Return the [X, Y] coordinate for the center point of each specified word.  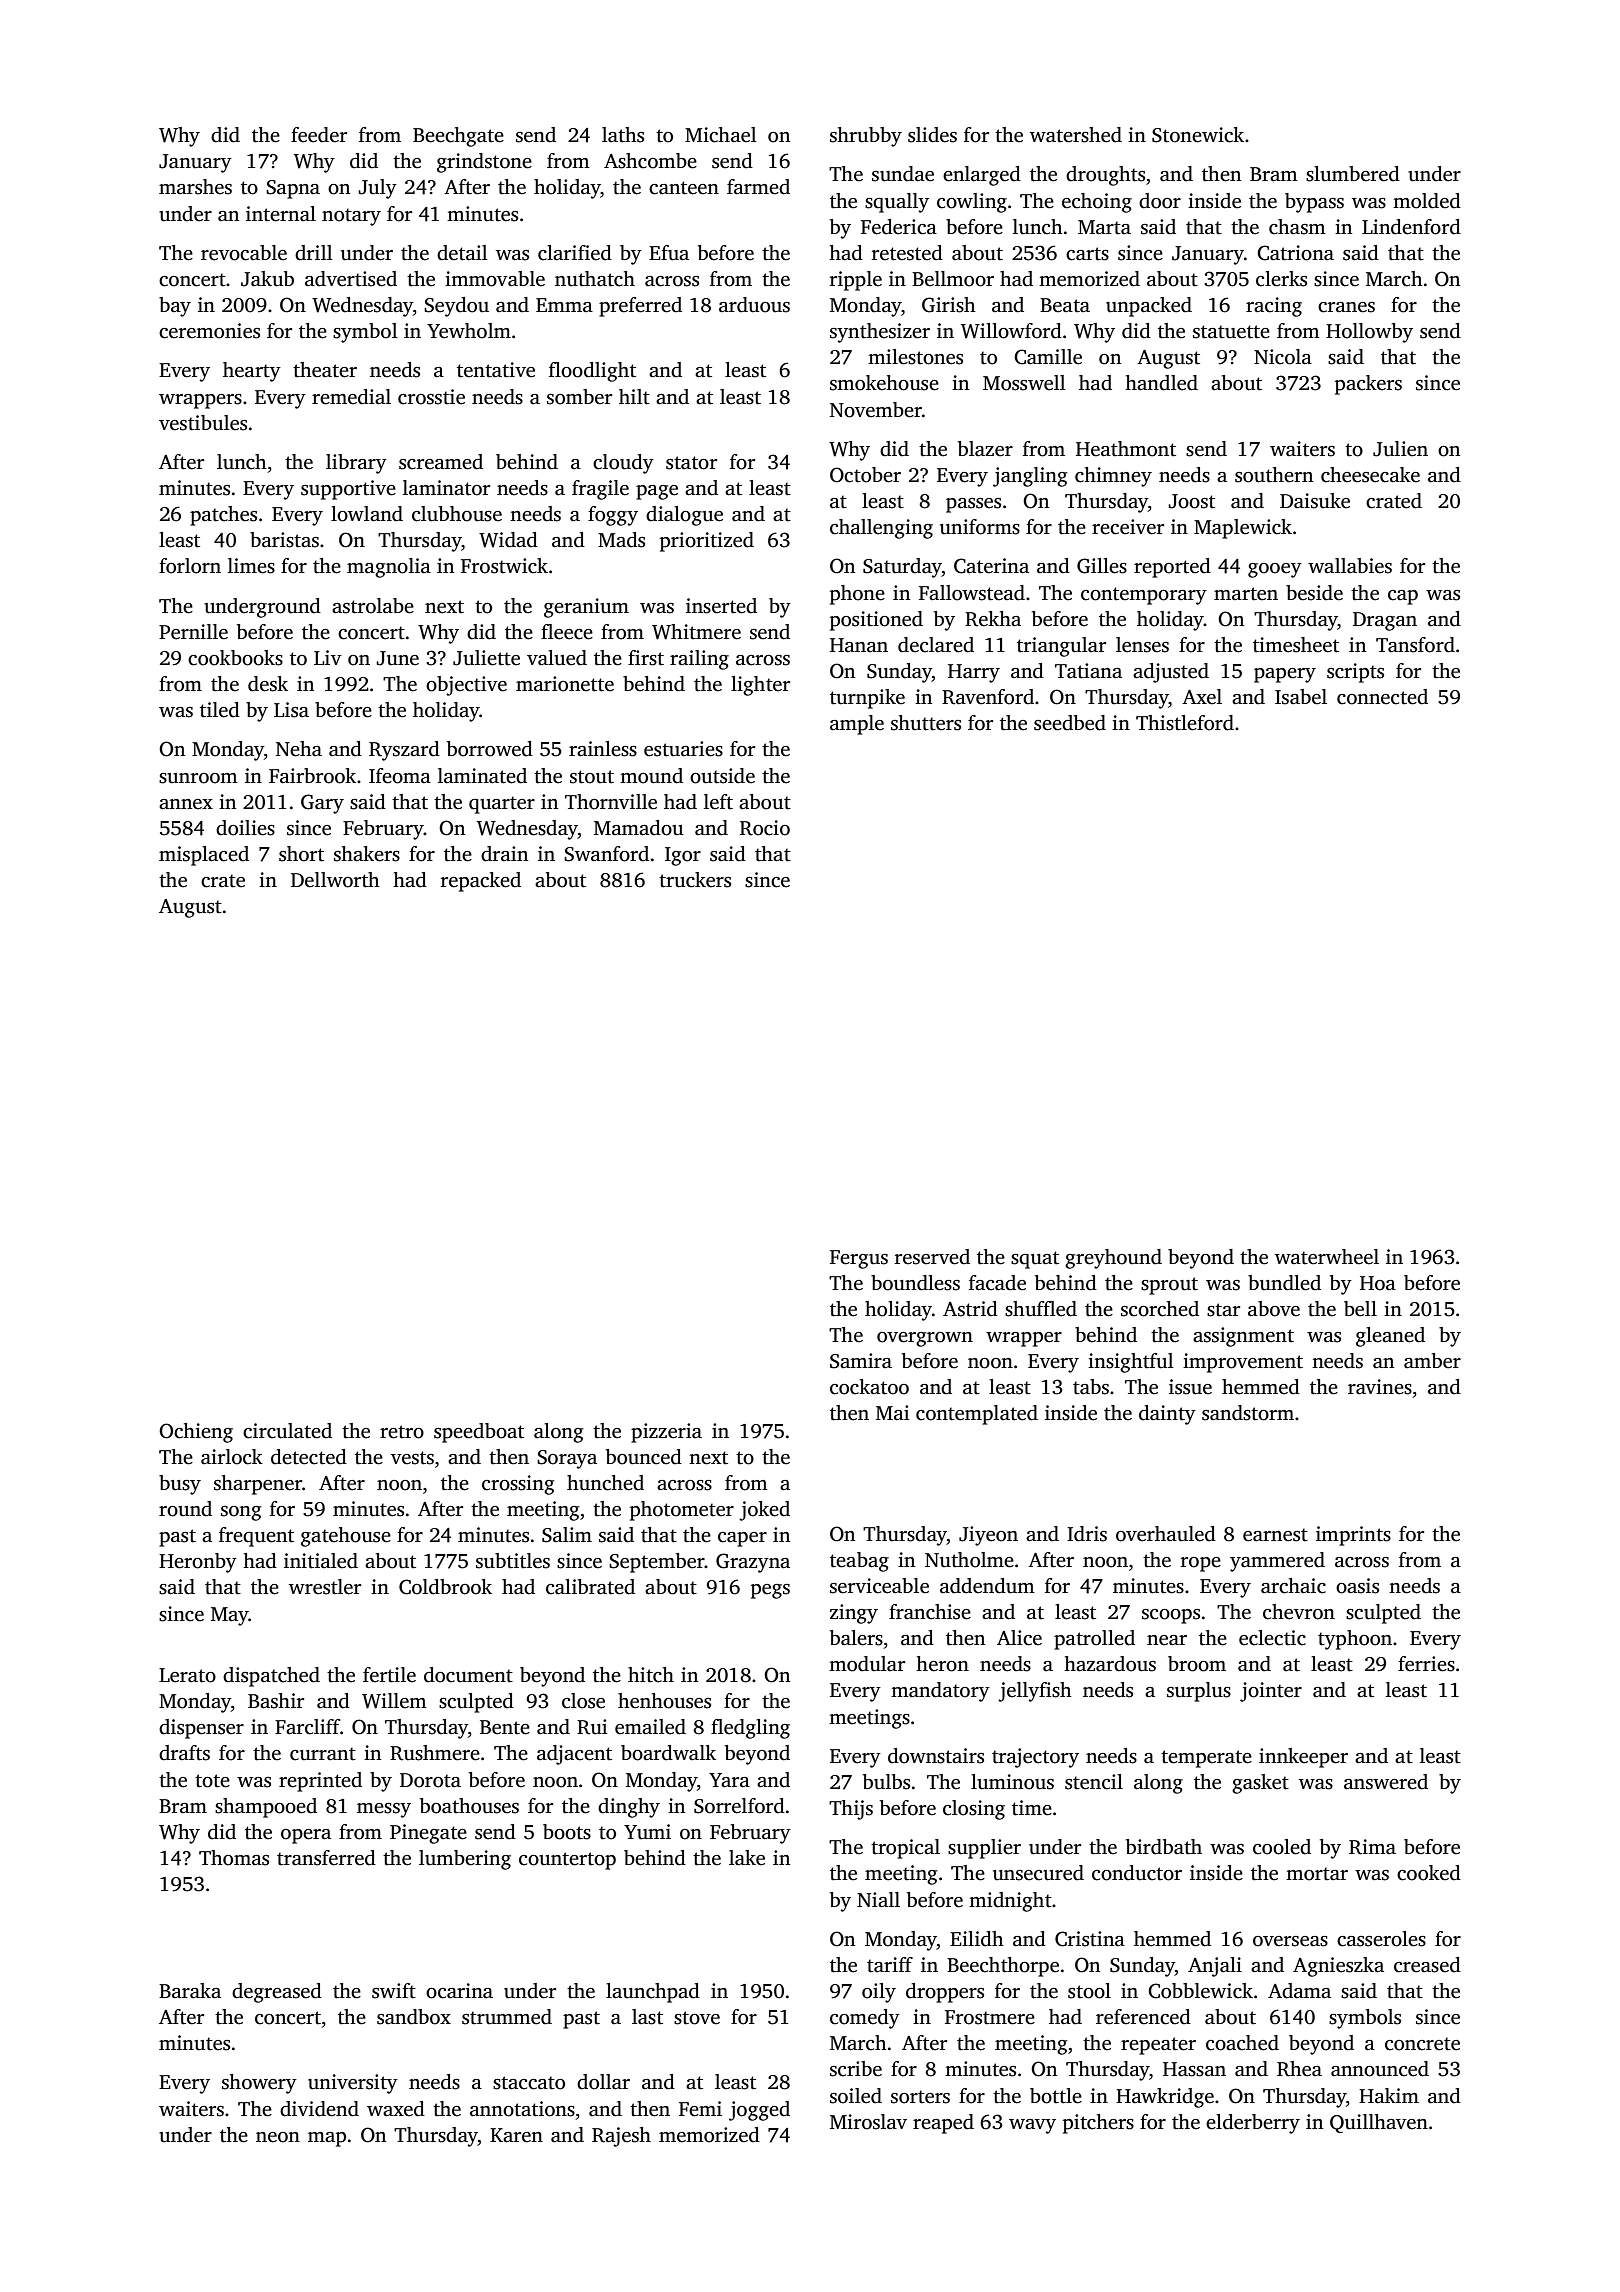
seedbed [1070, 723]
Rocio [765, 828]
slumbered [1353, 174]
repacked [481, 882]
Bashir [276, 1701]
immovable [495, 279]
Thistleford [1185, 723]
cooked [1429, 1873]
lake [747, 1858]
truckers [695, 880]
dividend [319, 2109]
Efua [669, 253]
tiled [220, 710]
